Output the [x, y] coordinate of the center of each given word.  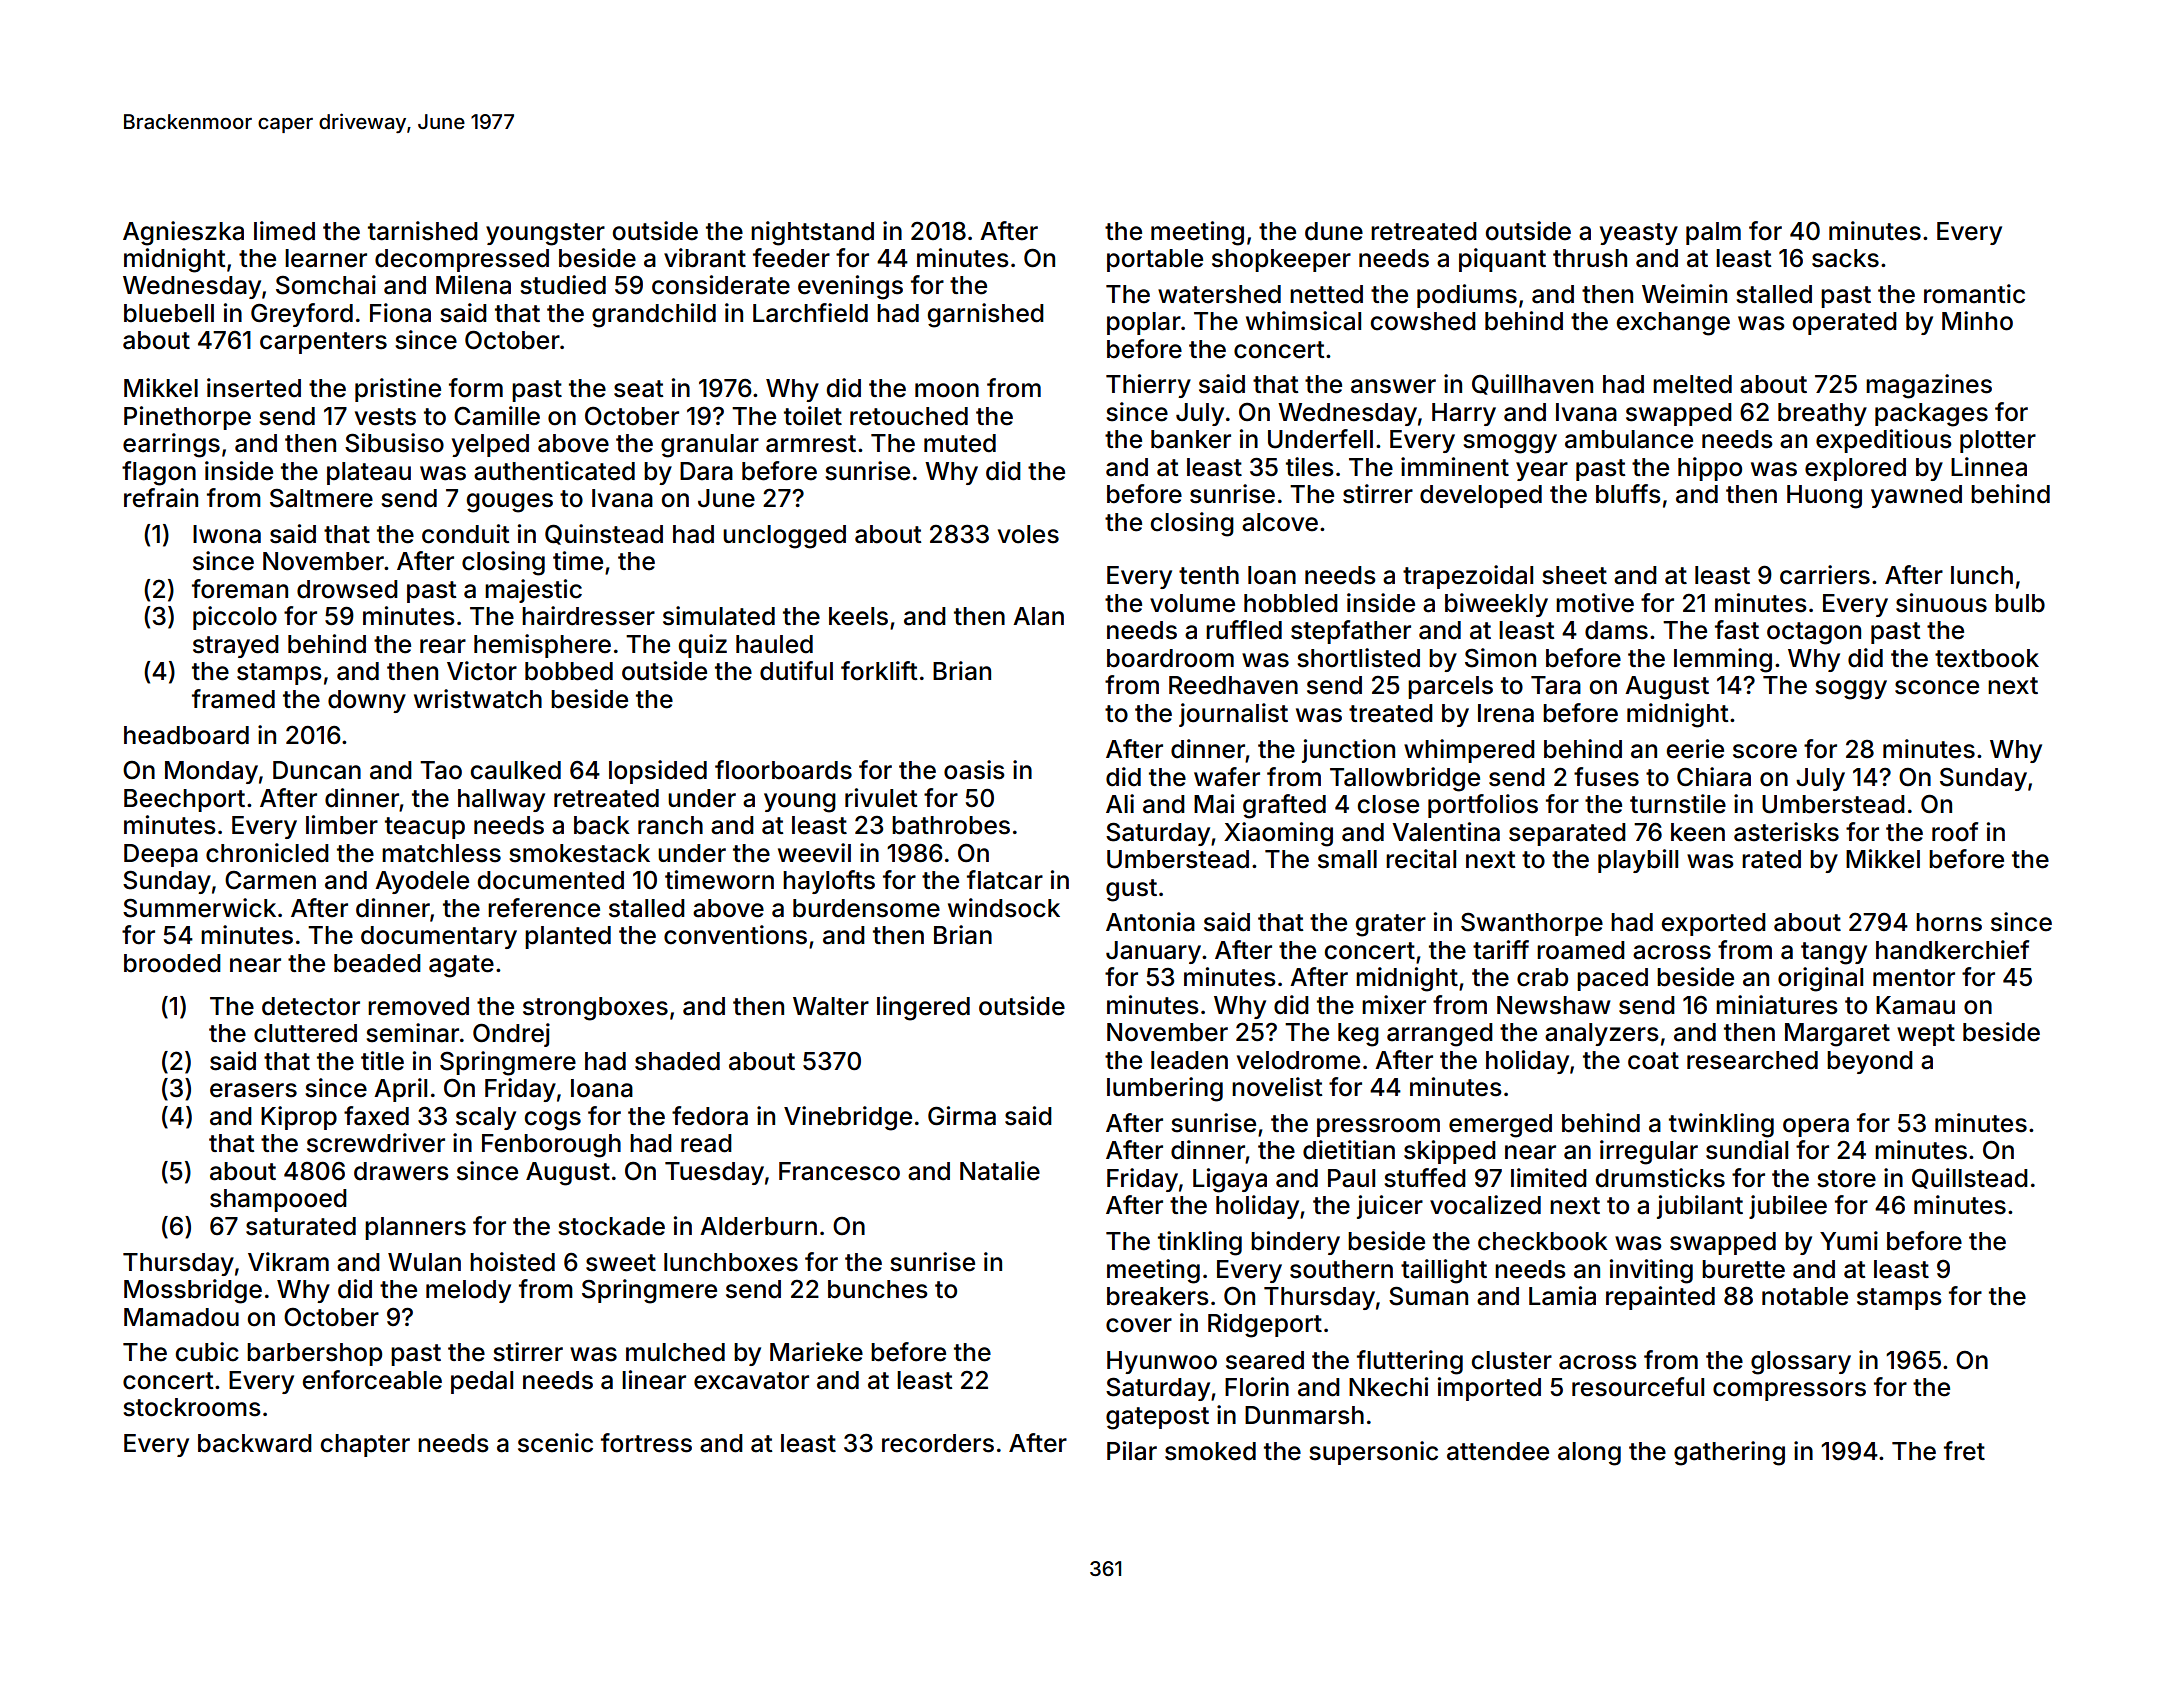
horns [1949, 922]
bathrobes [951, 825]
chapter [365, 1445]
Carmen [270, 880]
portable [1155, 260]
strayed [236, 646]
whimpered [1469, 751]
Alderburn [758, 1226]
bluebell [169, 313]
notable [1805, 1296]
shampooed [278, 1200]
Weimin [1684, 294]
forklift [879, 671]
